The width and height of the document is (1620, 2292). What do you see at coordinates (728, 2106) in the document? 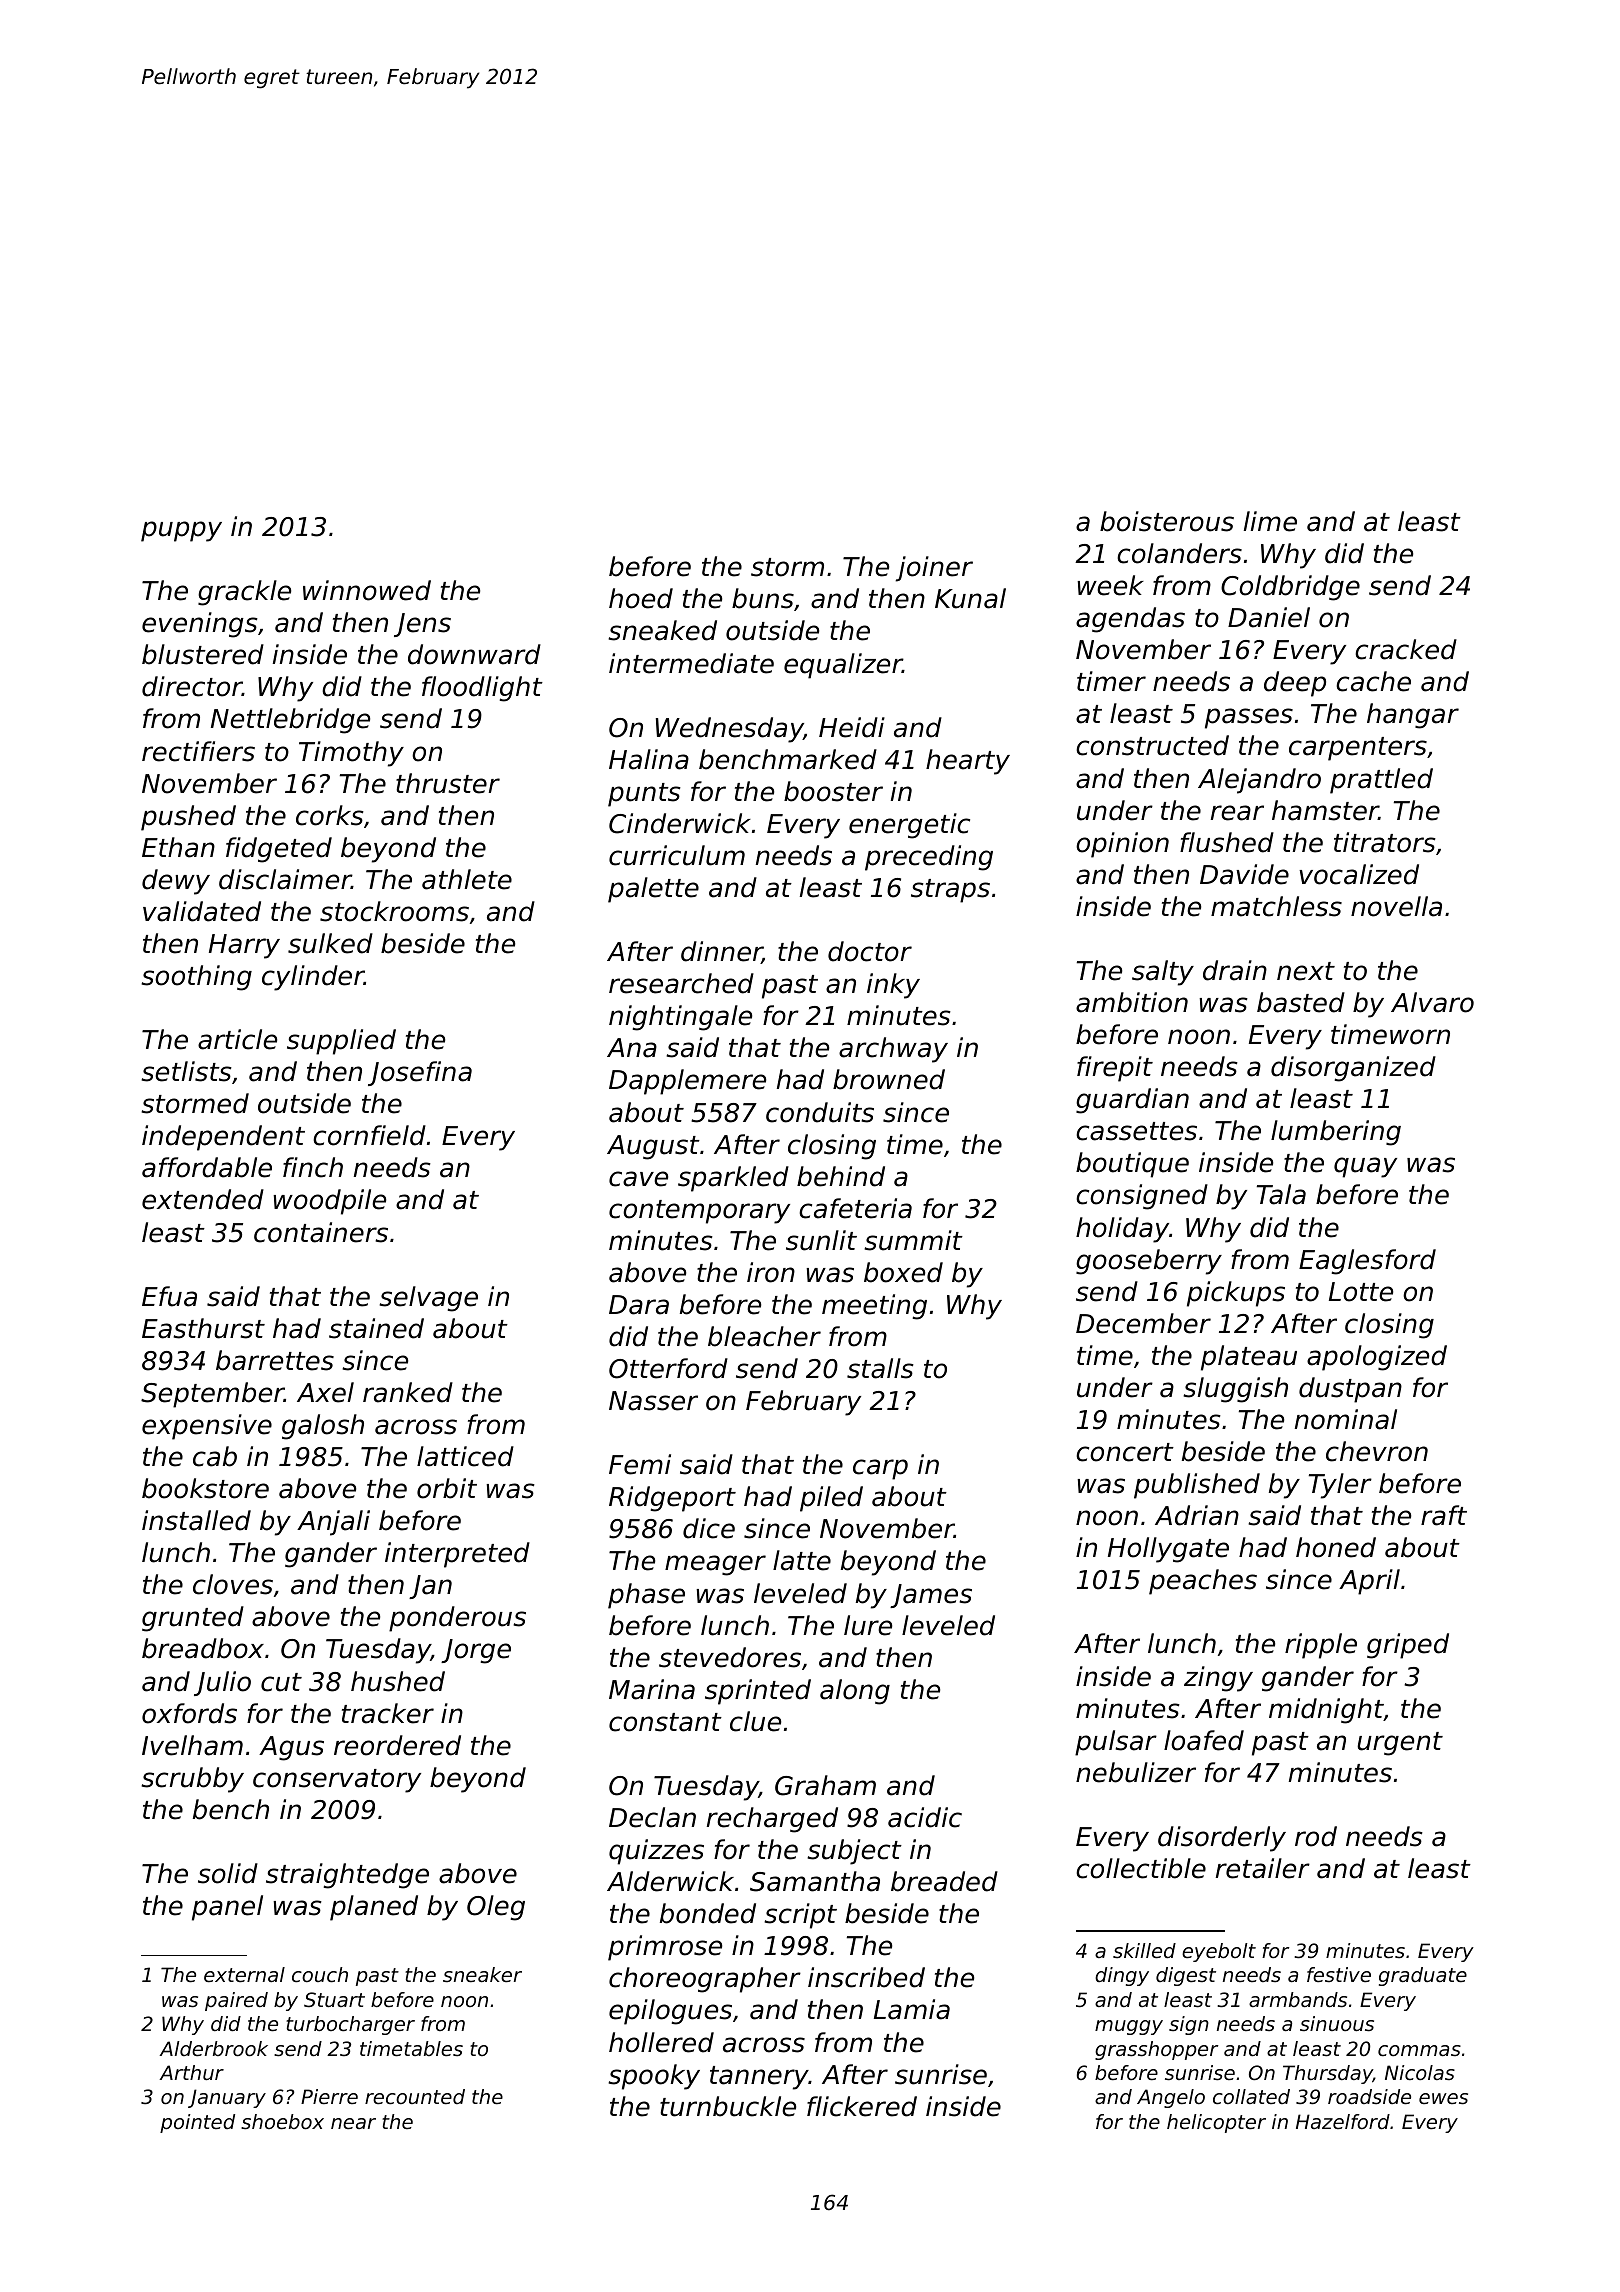
I see `turnbuckle` at bounding box center [728, 2106].
